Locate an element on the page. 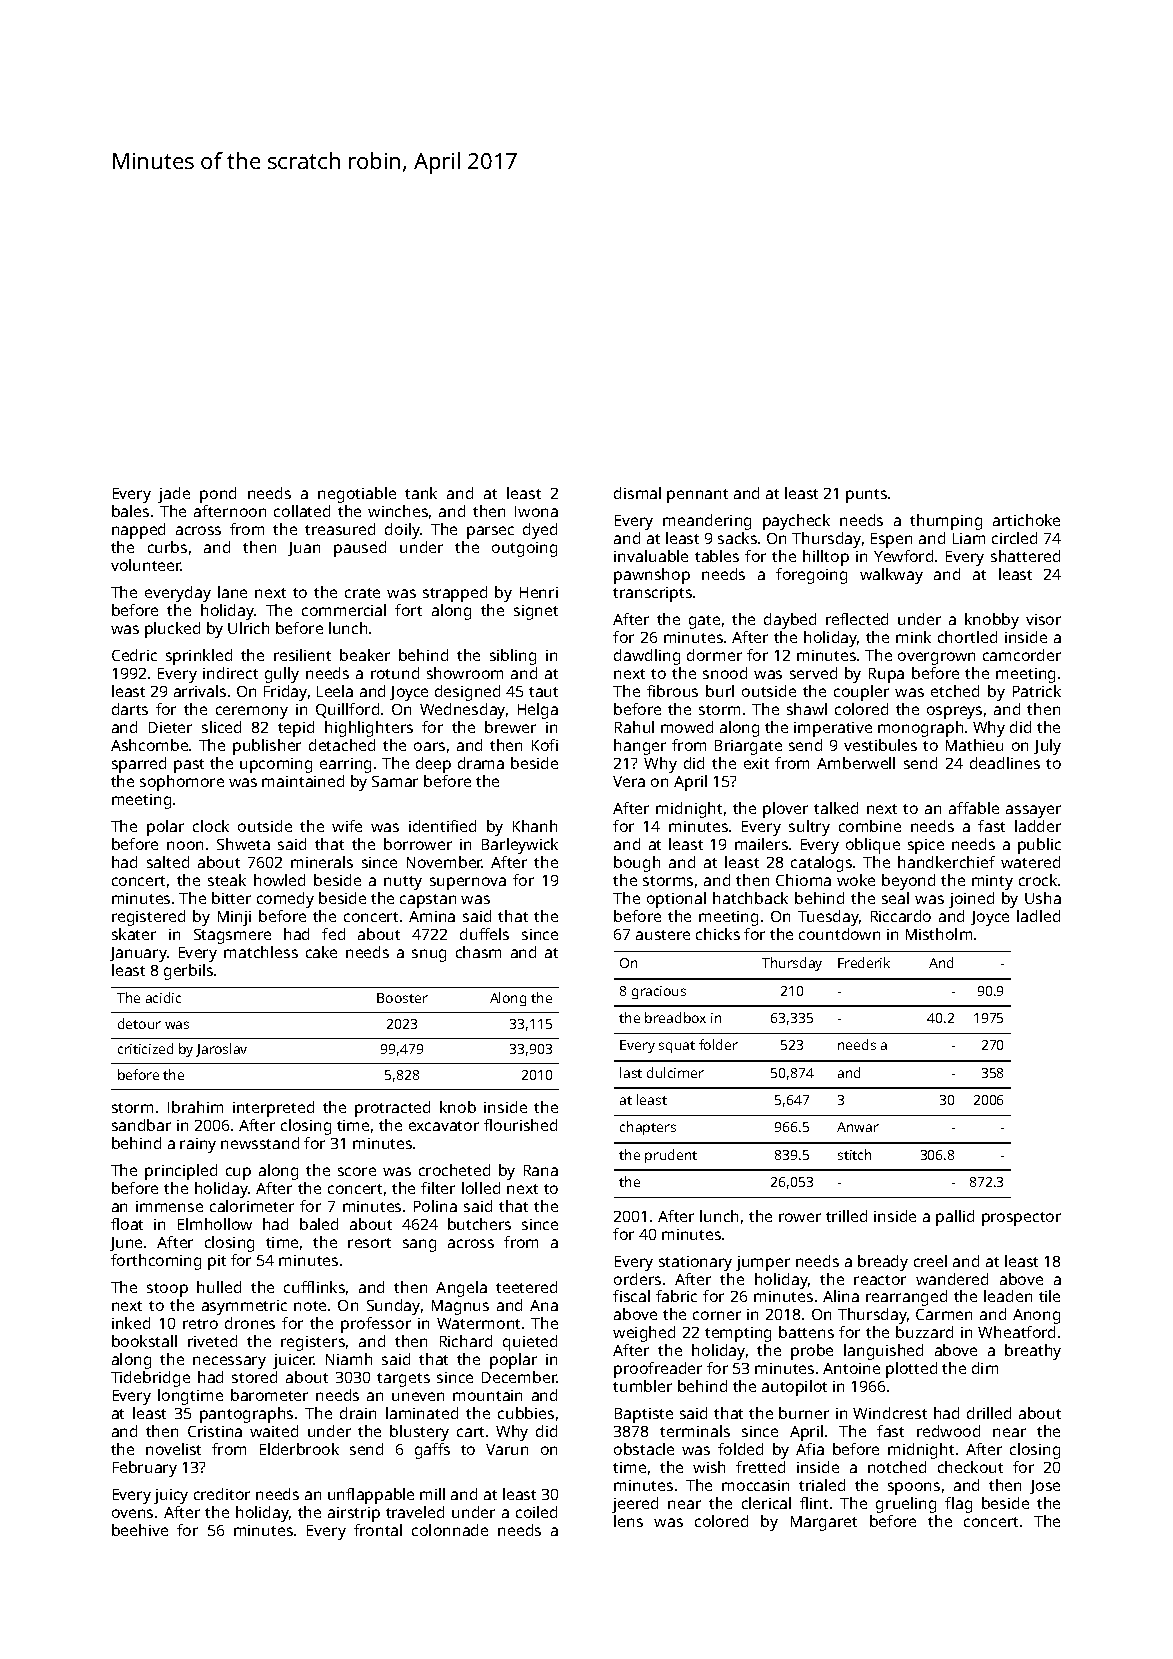 This page has height=1659, width=1173. butchers is located at coordinates (479, 1224).
